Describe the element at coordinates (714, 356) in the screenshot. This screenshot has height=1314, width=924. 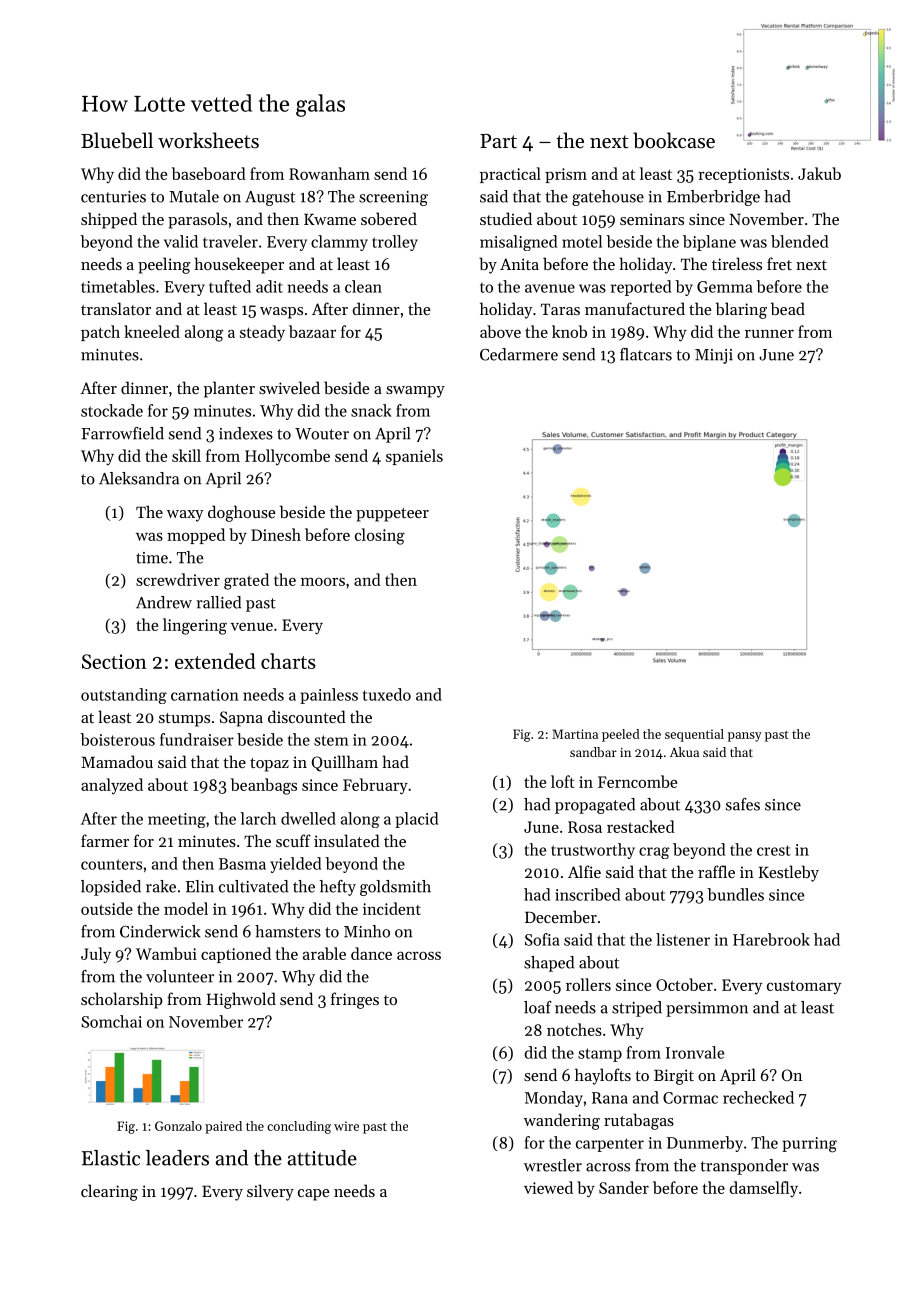
I see `Minji` at that location.
